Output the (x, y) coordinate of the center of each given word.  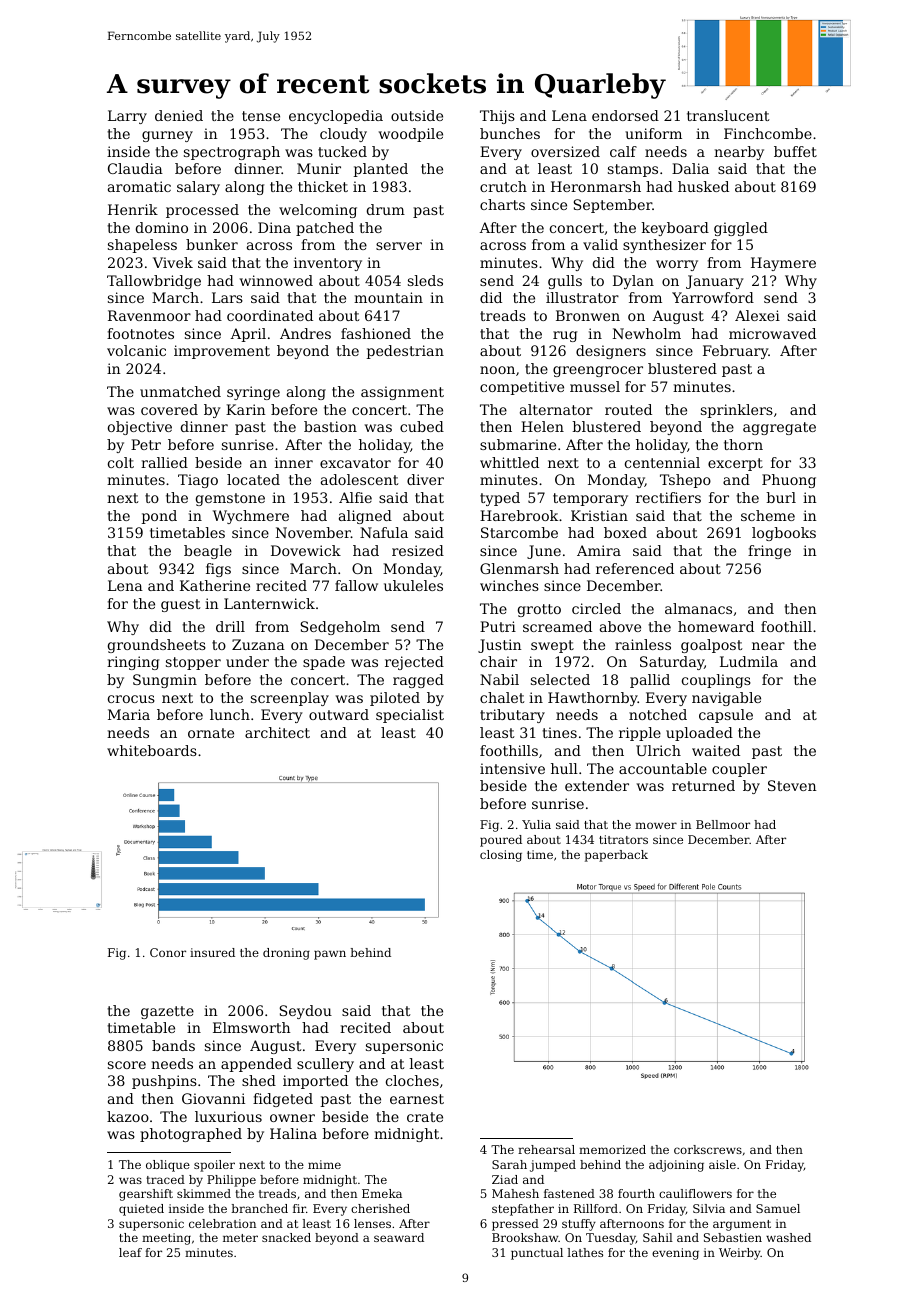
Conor (168, 952)
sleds (425, 280)
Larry (127, 117)
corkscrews (708, 1149)
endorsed (625, 115)
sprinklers (737, 411)
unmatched (180, 391)
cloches (412, 1080)
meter (240, 1238)
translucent (728, 115)
